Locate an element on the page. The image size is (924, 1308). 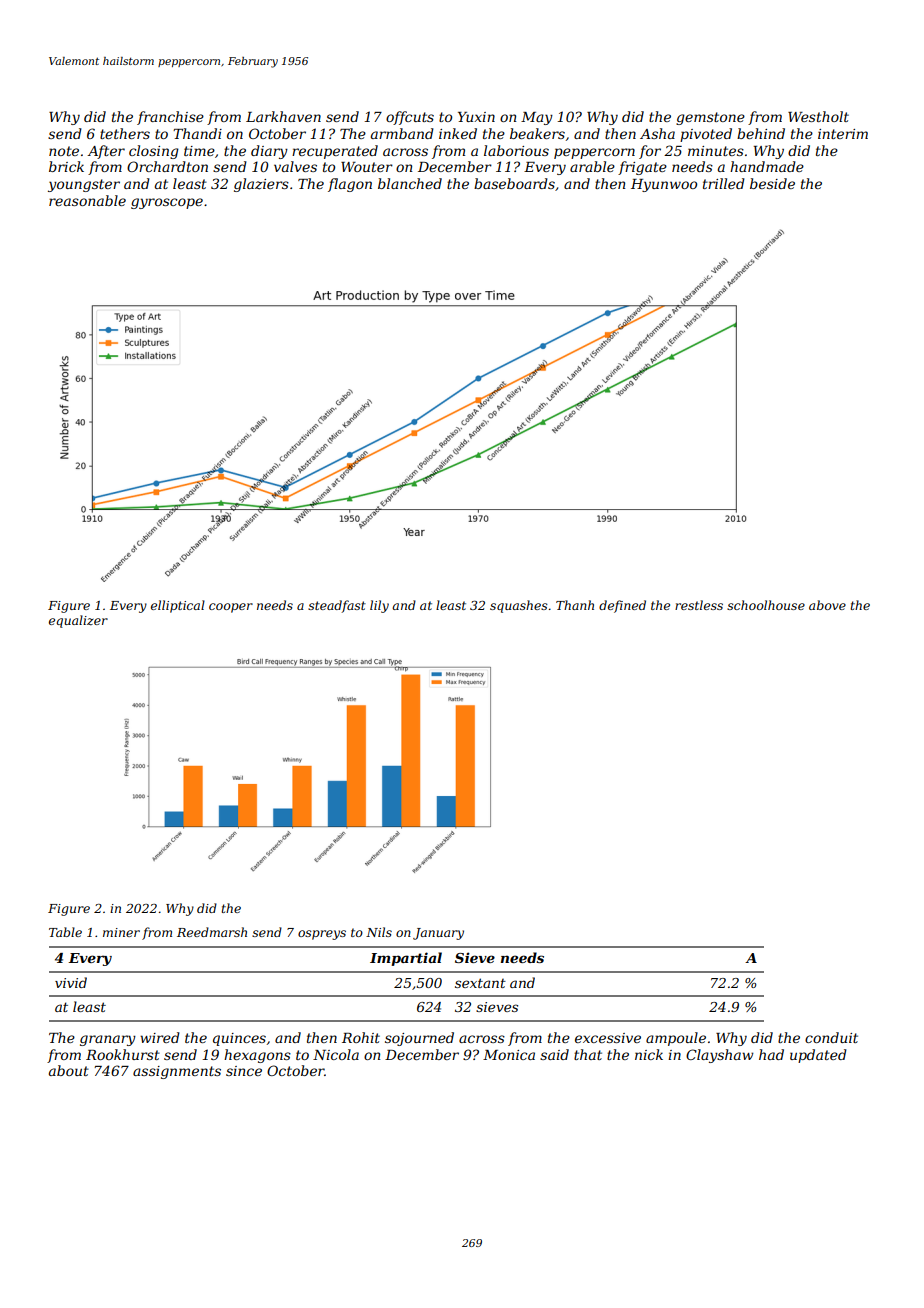
franchise is located at coordinates (170, 118).
